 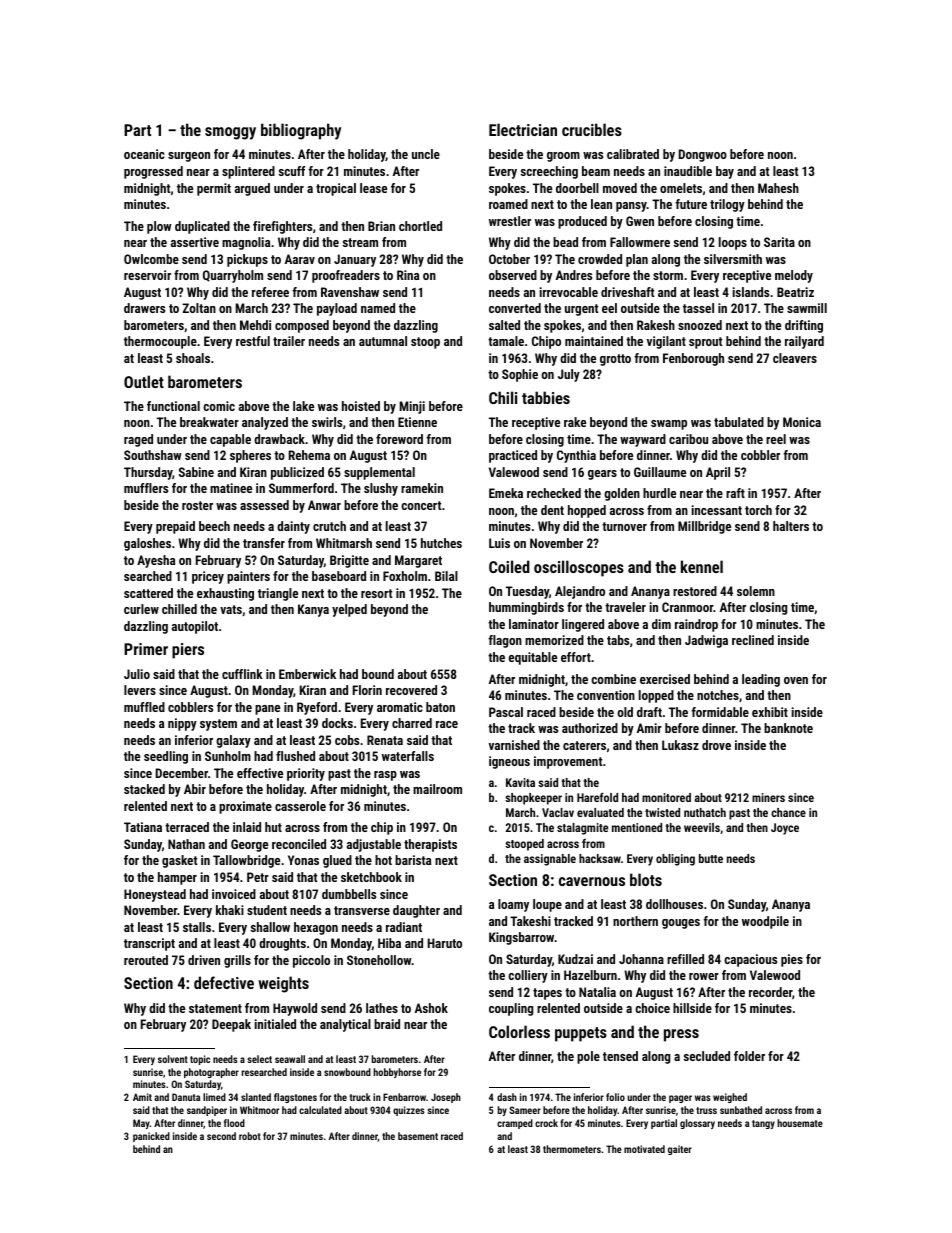 I want to click on stream, so click(x=360, y=242).
